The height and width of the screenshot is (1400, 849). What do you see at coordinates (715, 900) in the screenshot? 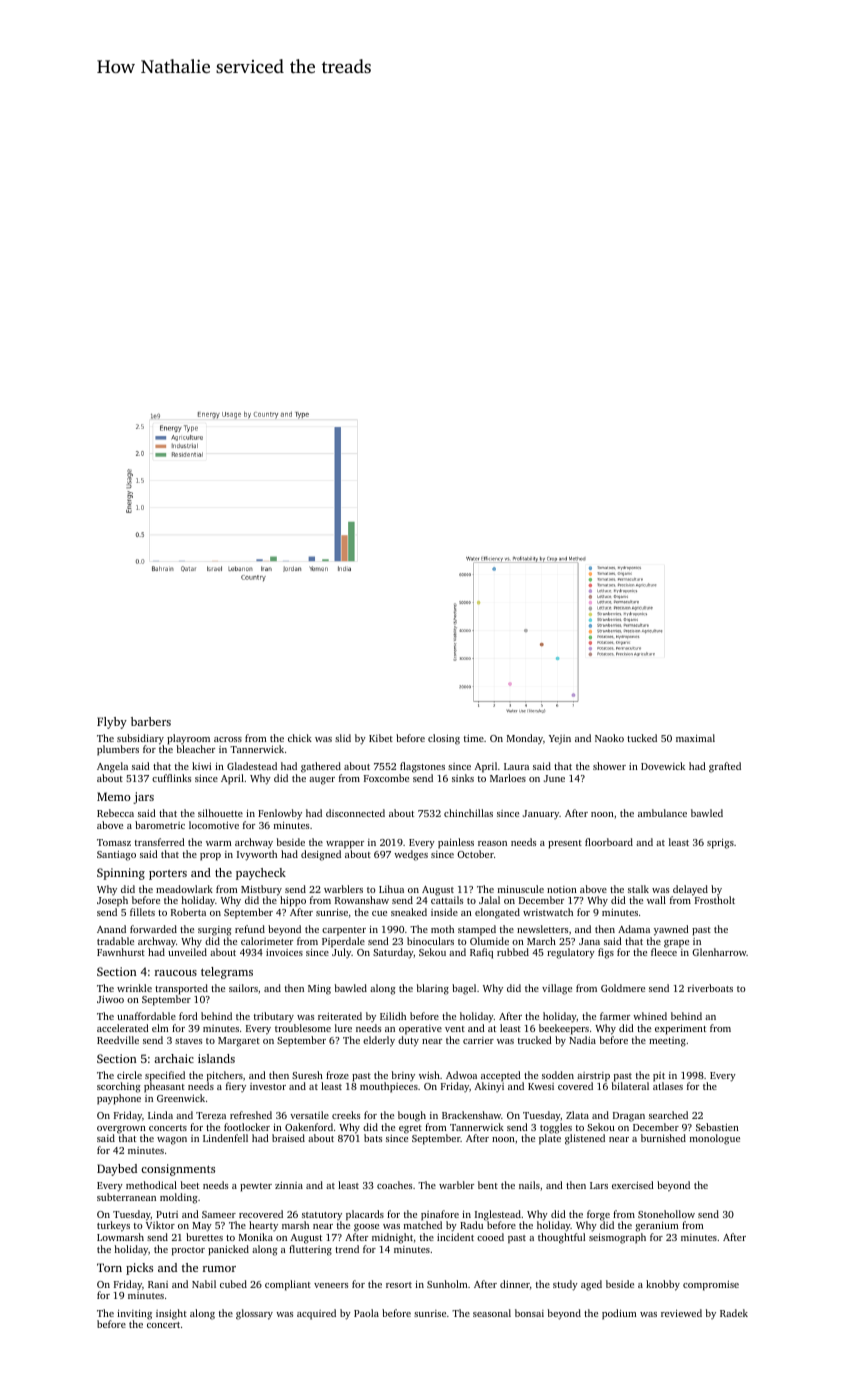
I see `Frostholt` at bounding box center [715, 900].
